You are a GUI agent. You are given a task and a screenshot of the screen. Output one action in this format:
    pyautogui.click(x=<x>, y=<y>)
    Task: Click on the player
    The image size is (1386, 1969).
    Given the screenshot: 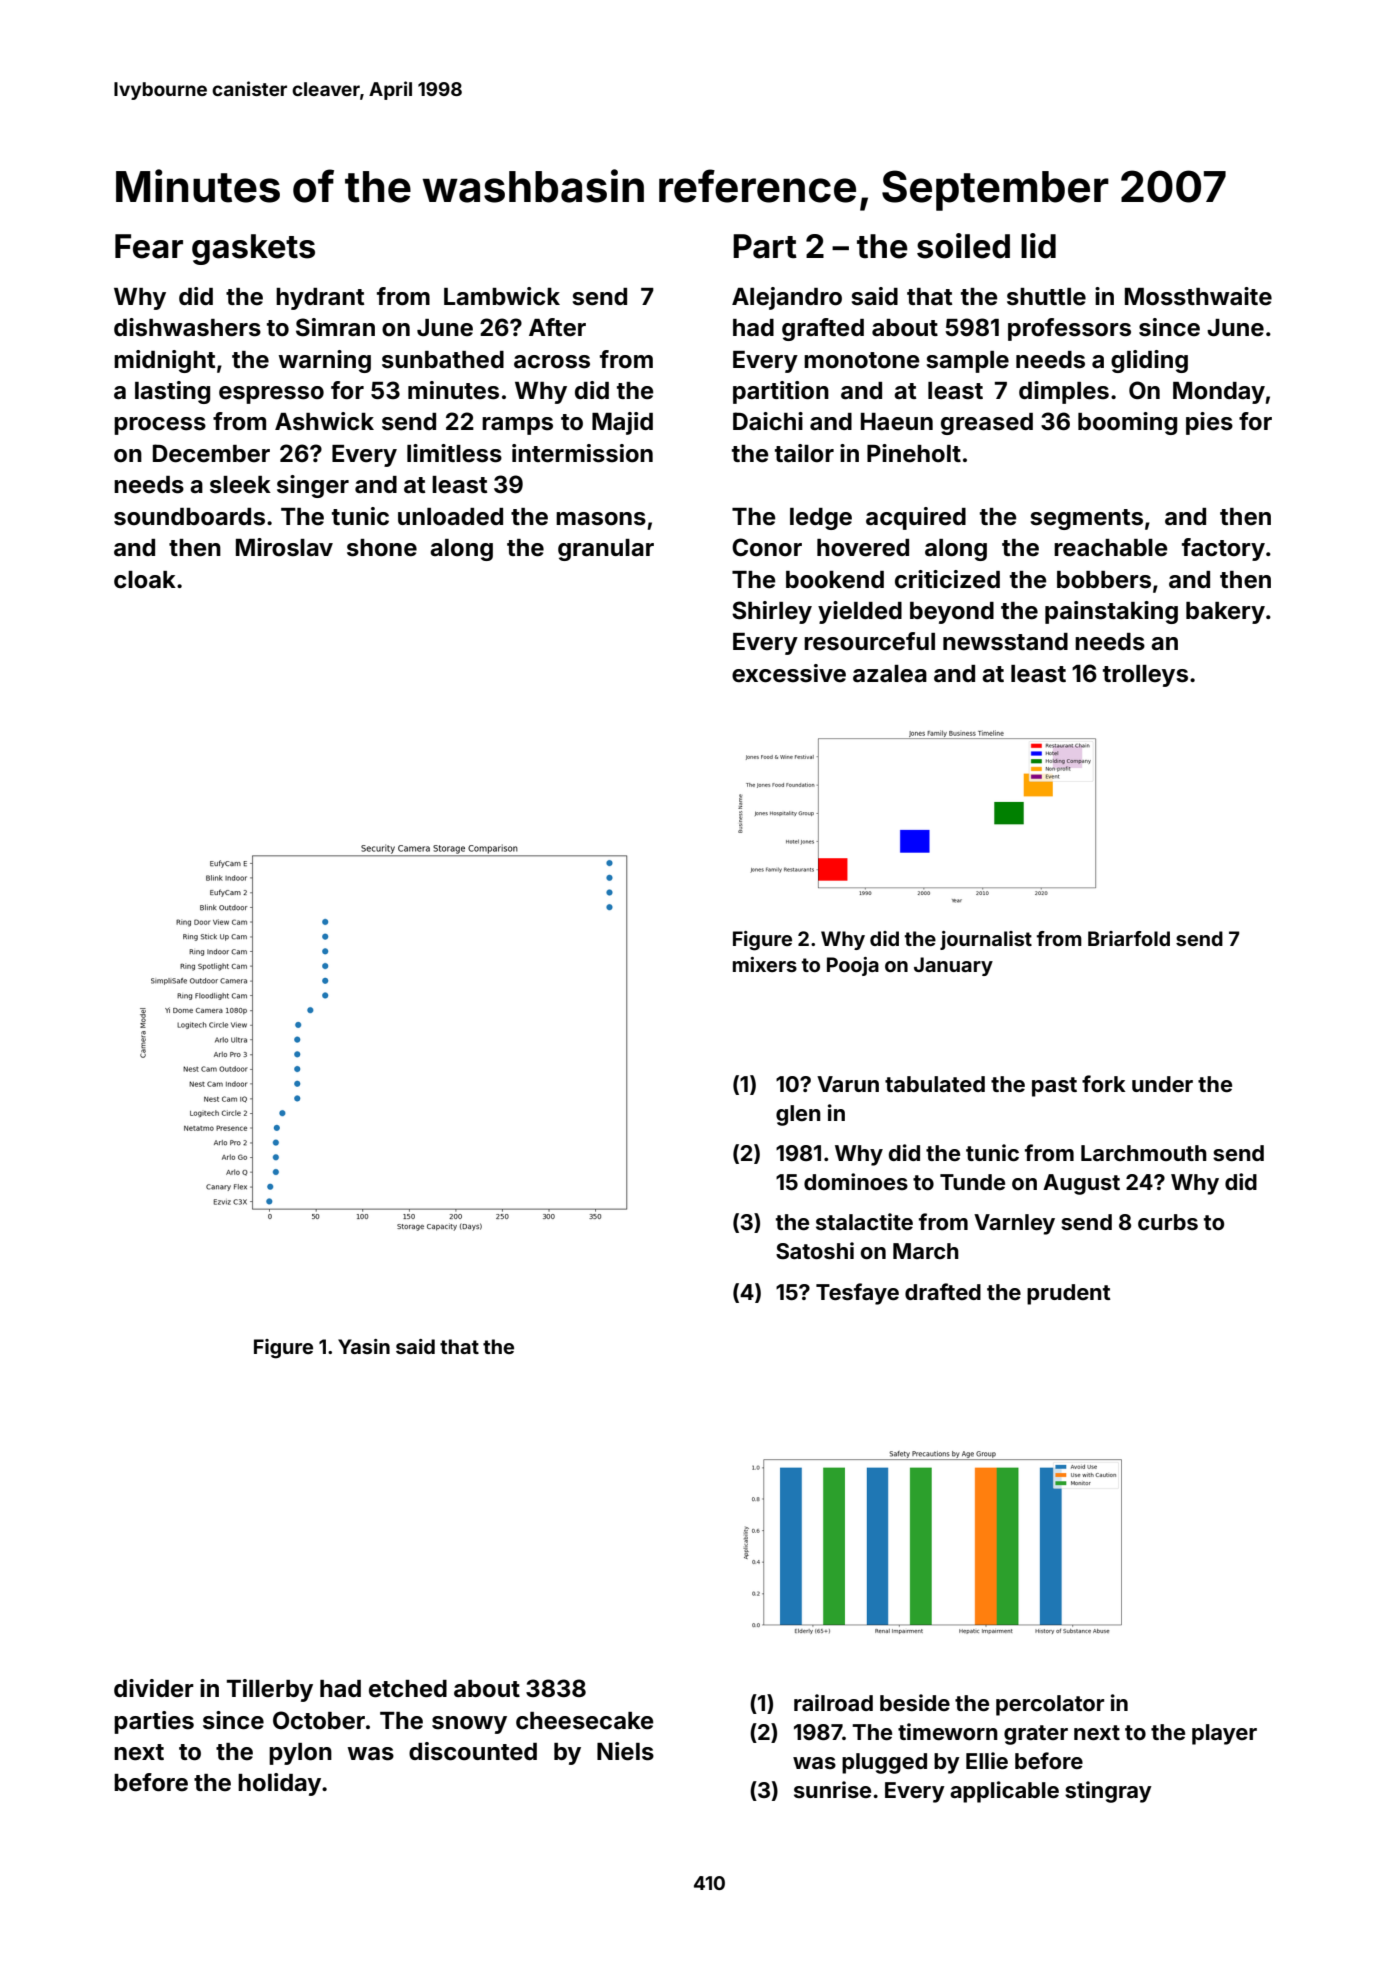 What is the action you would take?
    pyautogui.click(x=1224, y=1734)
